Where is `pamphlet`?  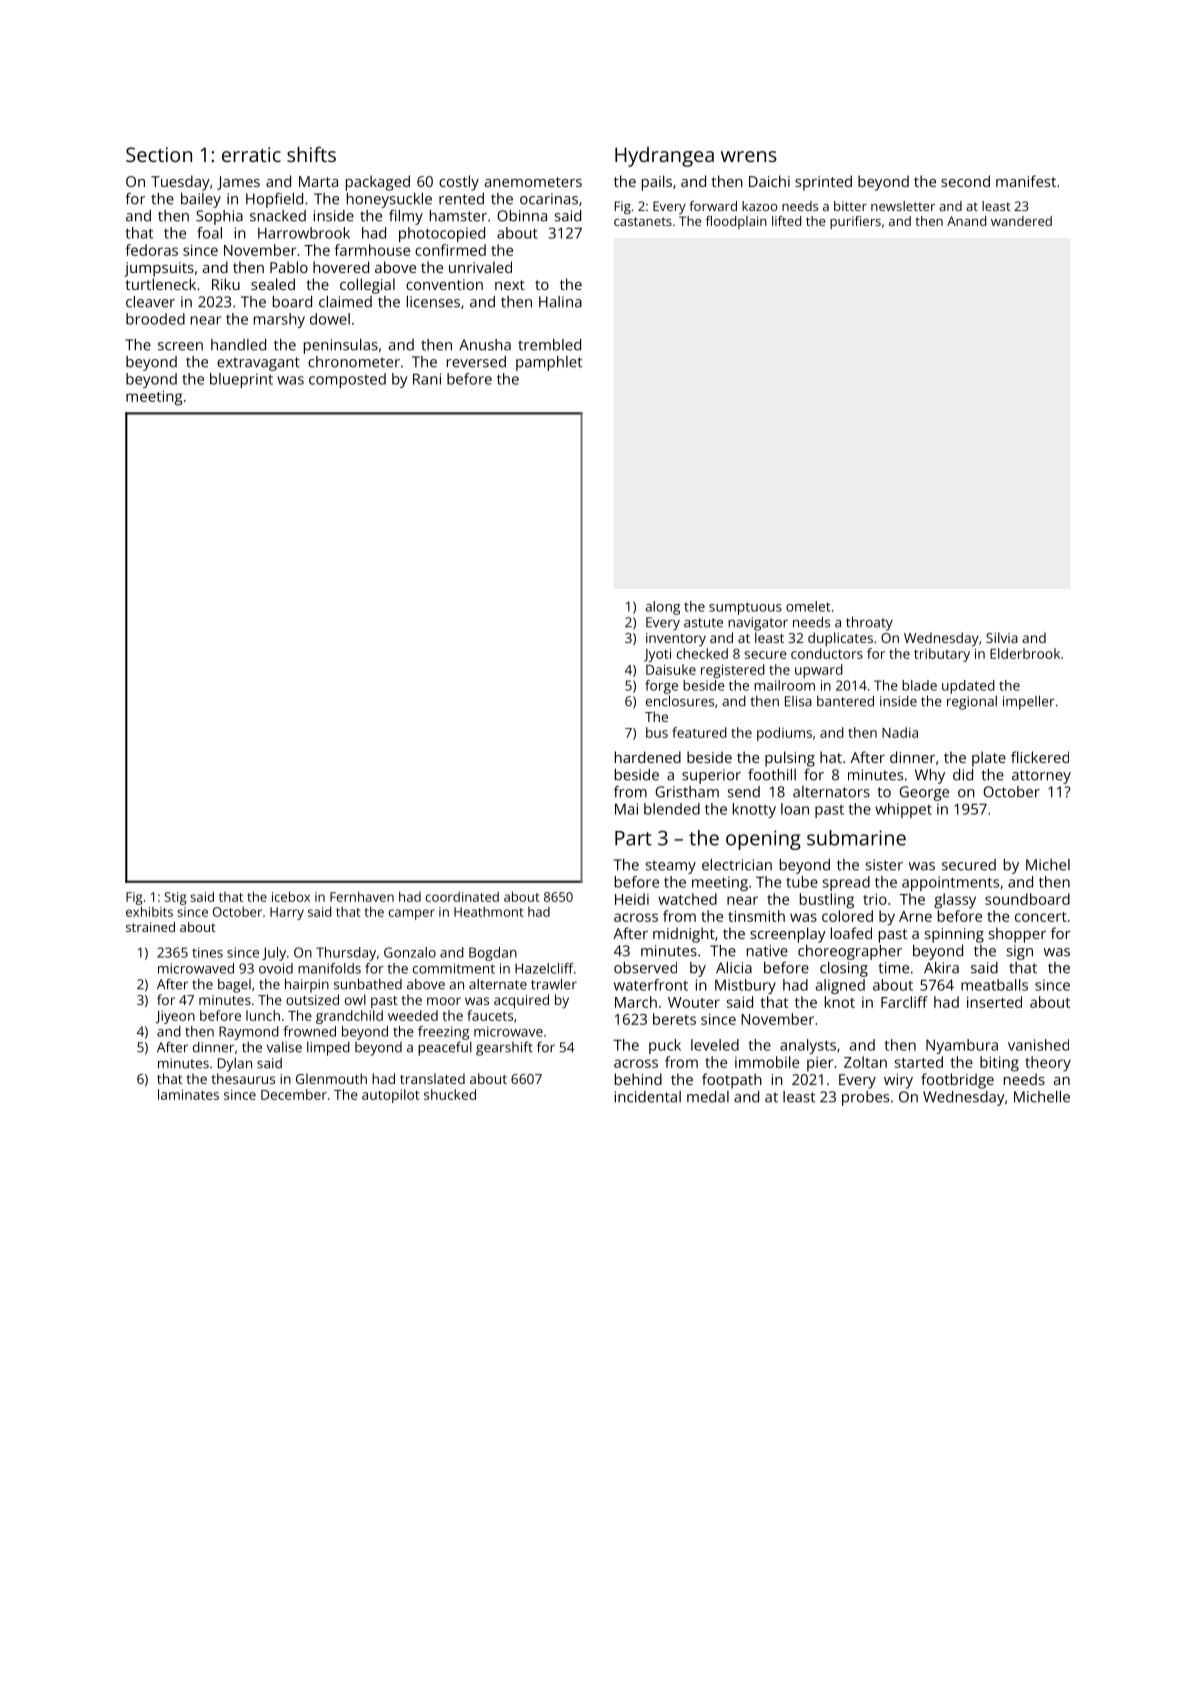 pamphlet is located at coordinates (549, 363).
